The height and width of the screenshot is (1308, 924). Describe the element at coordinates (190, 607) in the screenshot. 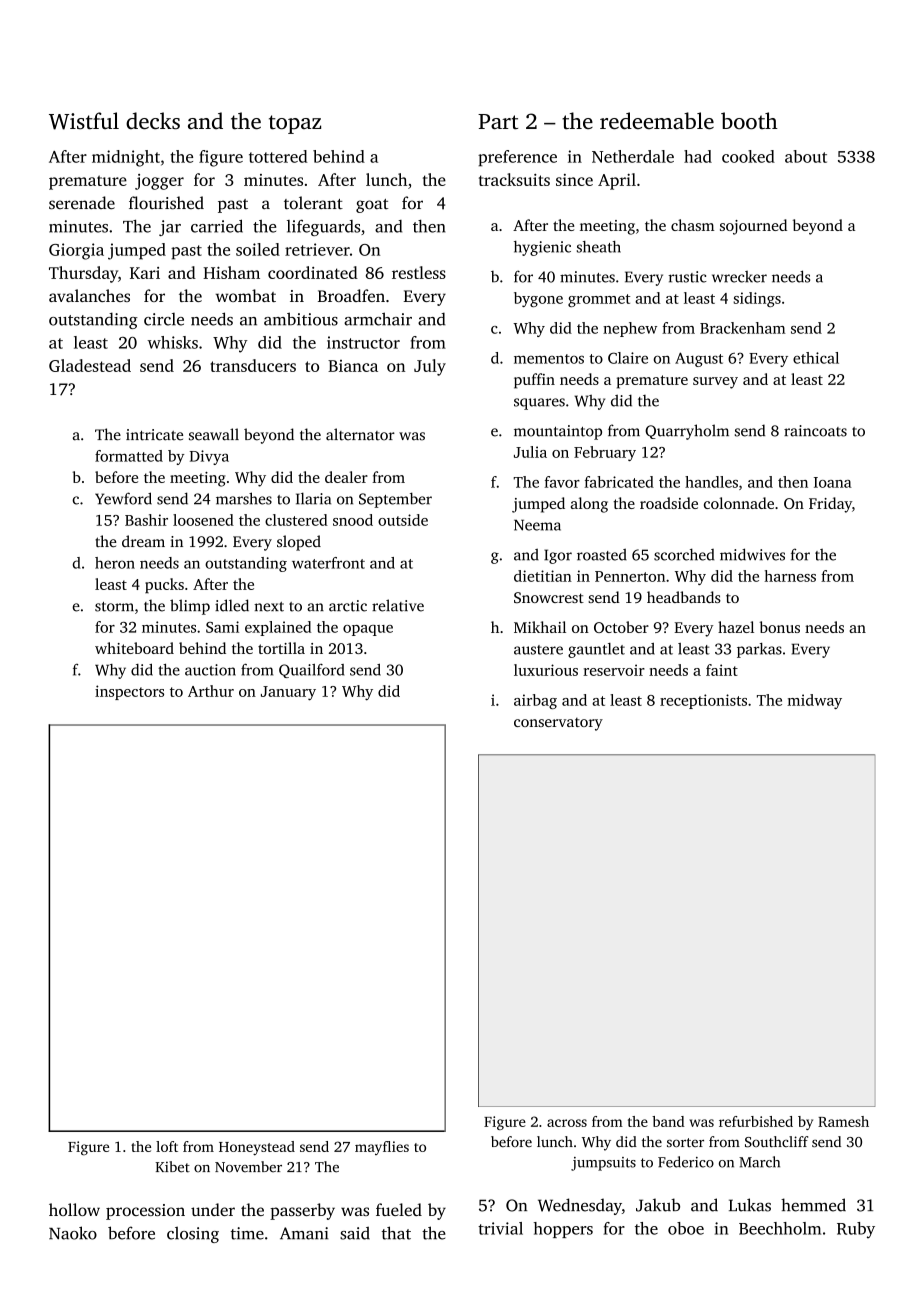

I see `blimp` at that location.
